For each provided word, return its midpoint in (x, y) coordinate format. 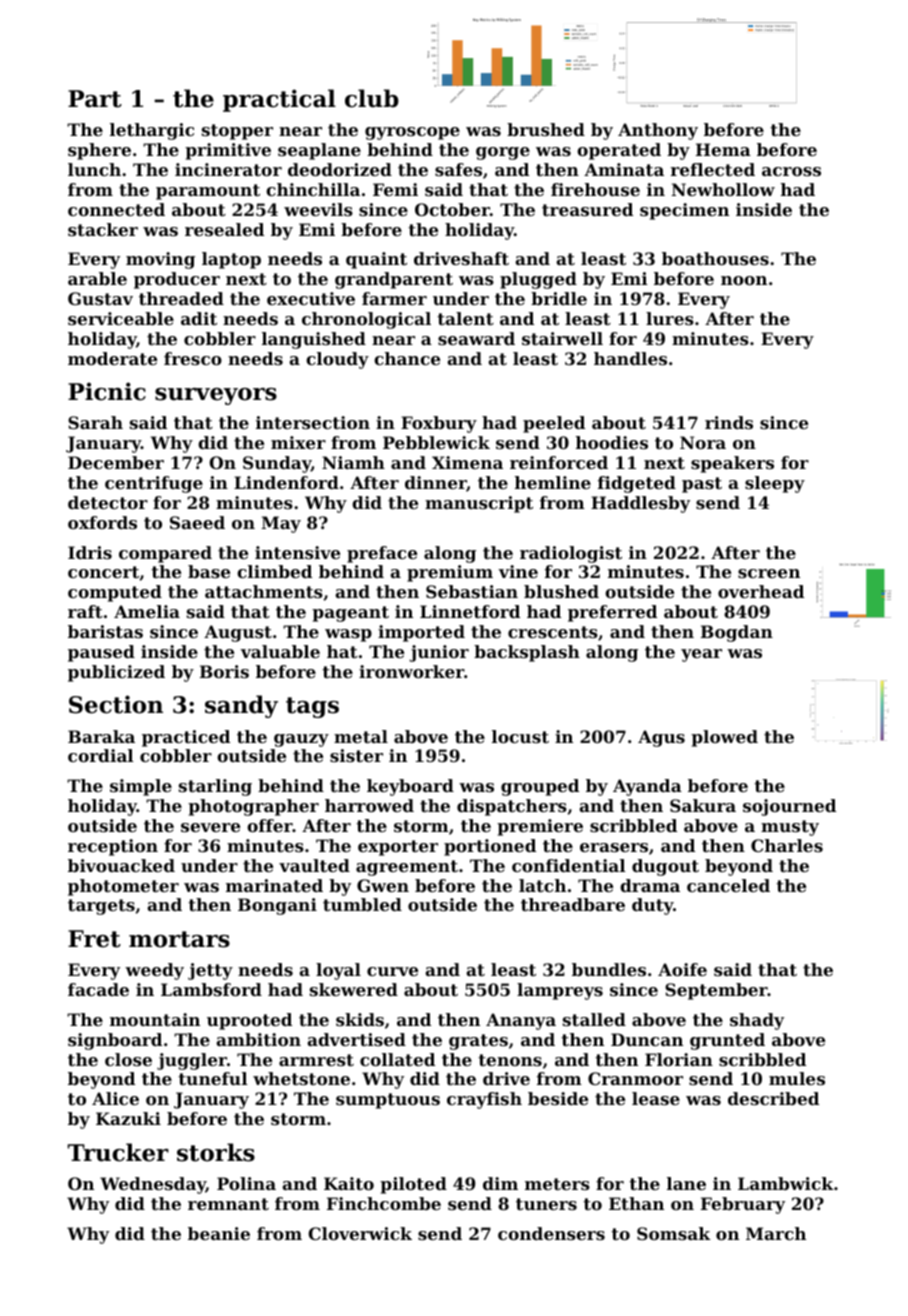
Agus (661, 738)
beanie (219, 1233)
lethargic (152, 131)
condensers (551, 1233)
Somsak (674, 1233)
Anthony (658, 131)
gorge (503, 153)
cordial (101, 755)
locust (520, 736)
